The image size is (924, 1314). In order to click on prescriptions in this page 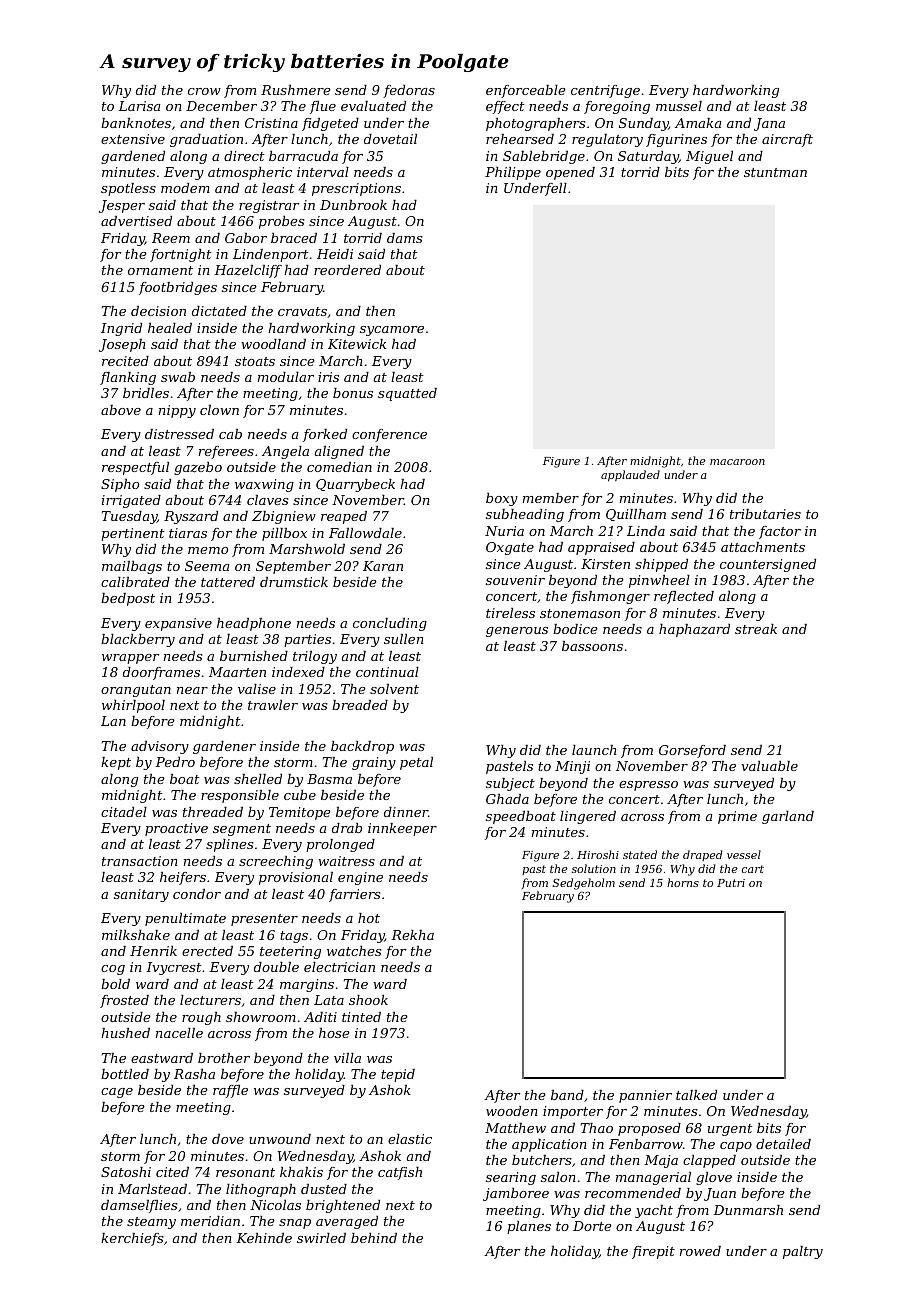, I will do `click(356, 189)`.
